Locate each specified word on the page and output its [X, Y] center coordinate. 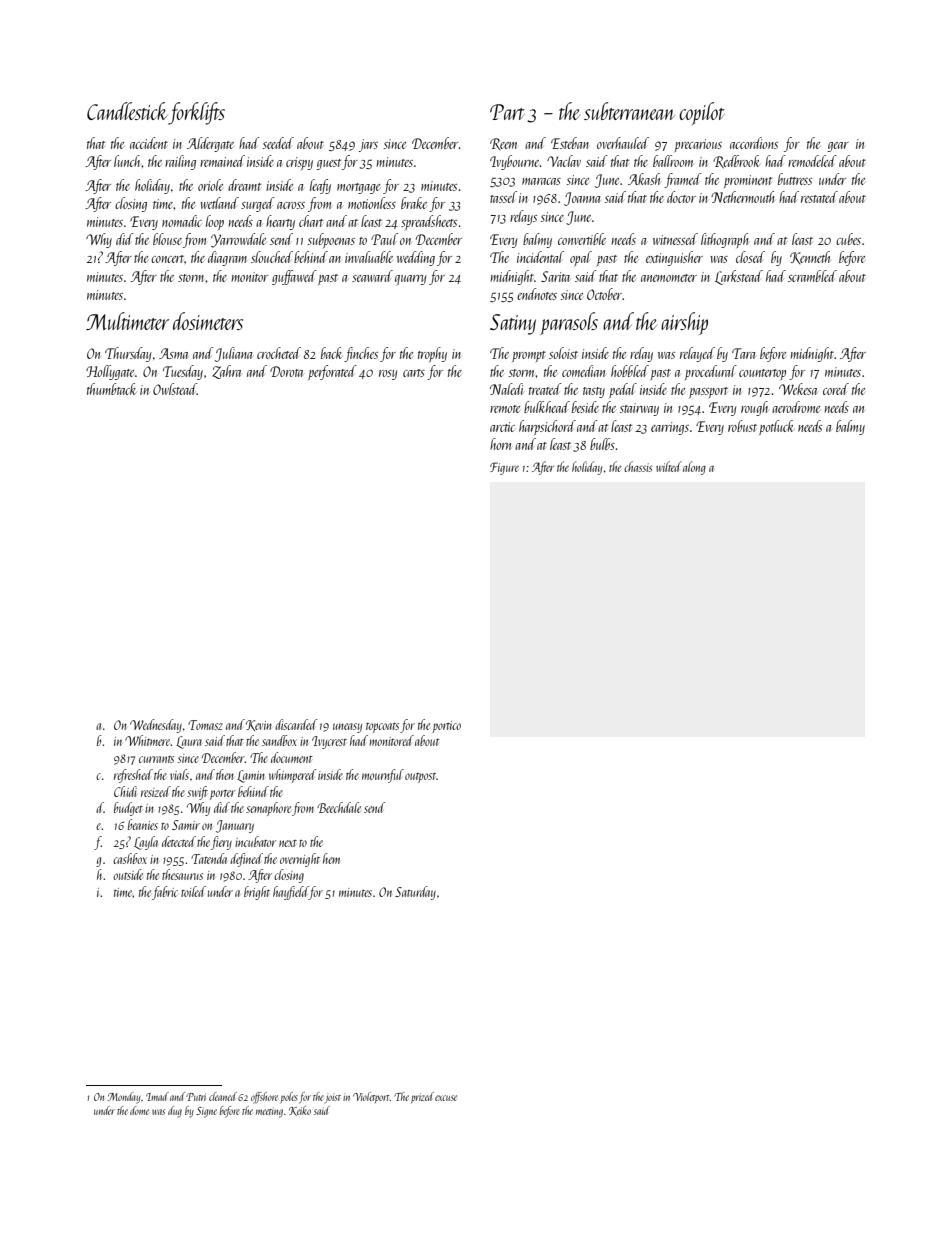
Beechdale [339, 807]
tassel [503, 197]
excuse [446, 1098]
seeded [278, 143]
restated [819, 197]
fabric [165, 893]
